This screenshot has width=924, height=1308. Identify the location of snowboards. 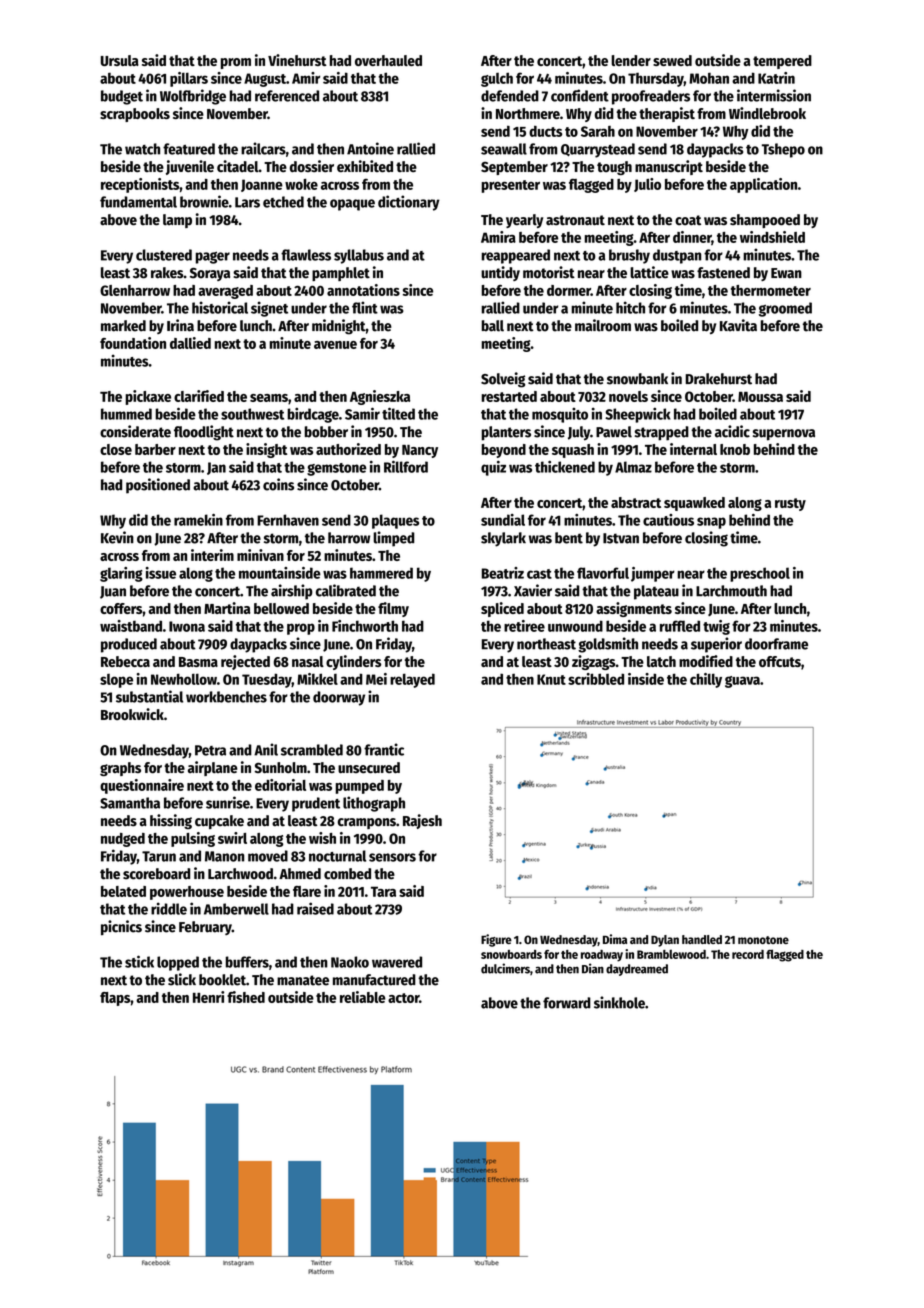
(511, 954).
